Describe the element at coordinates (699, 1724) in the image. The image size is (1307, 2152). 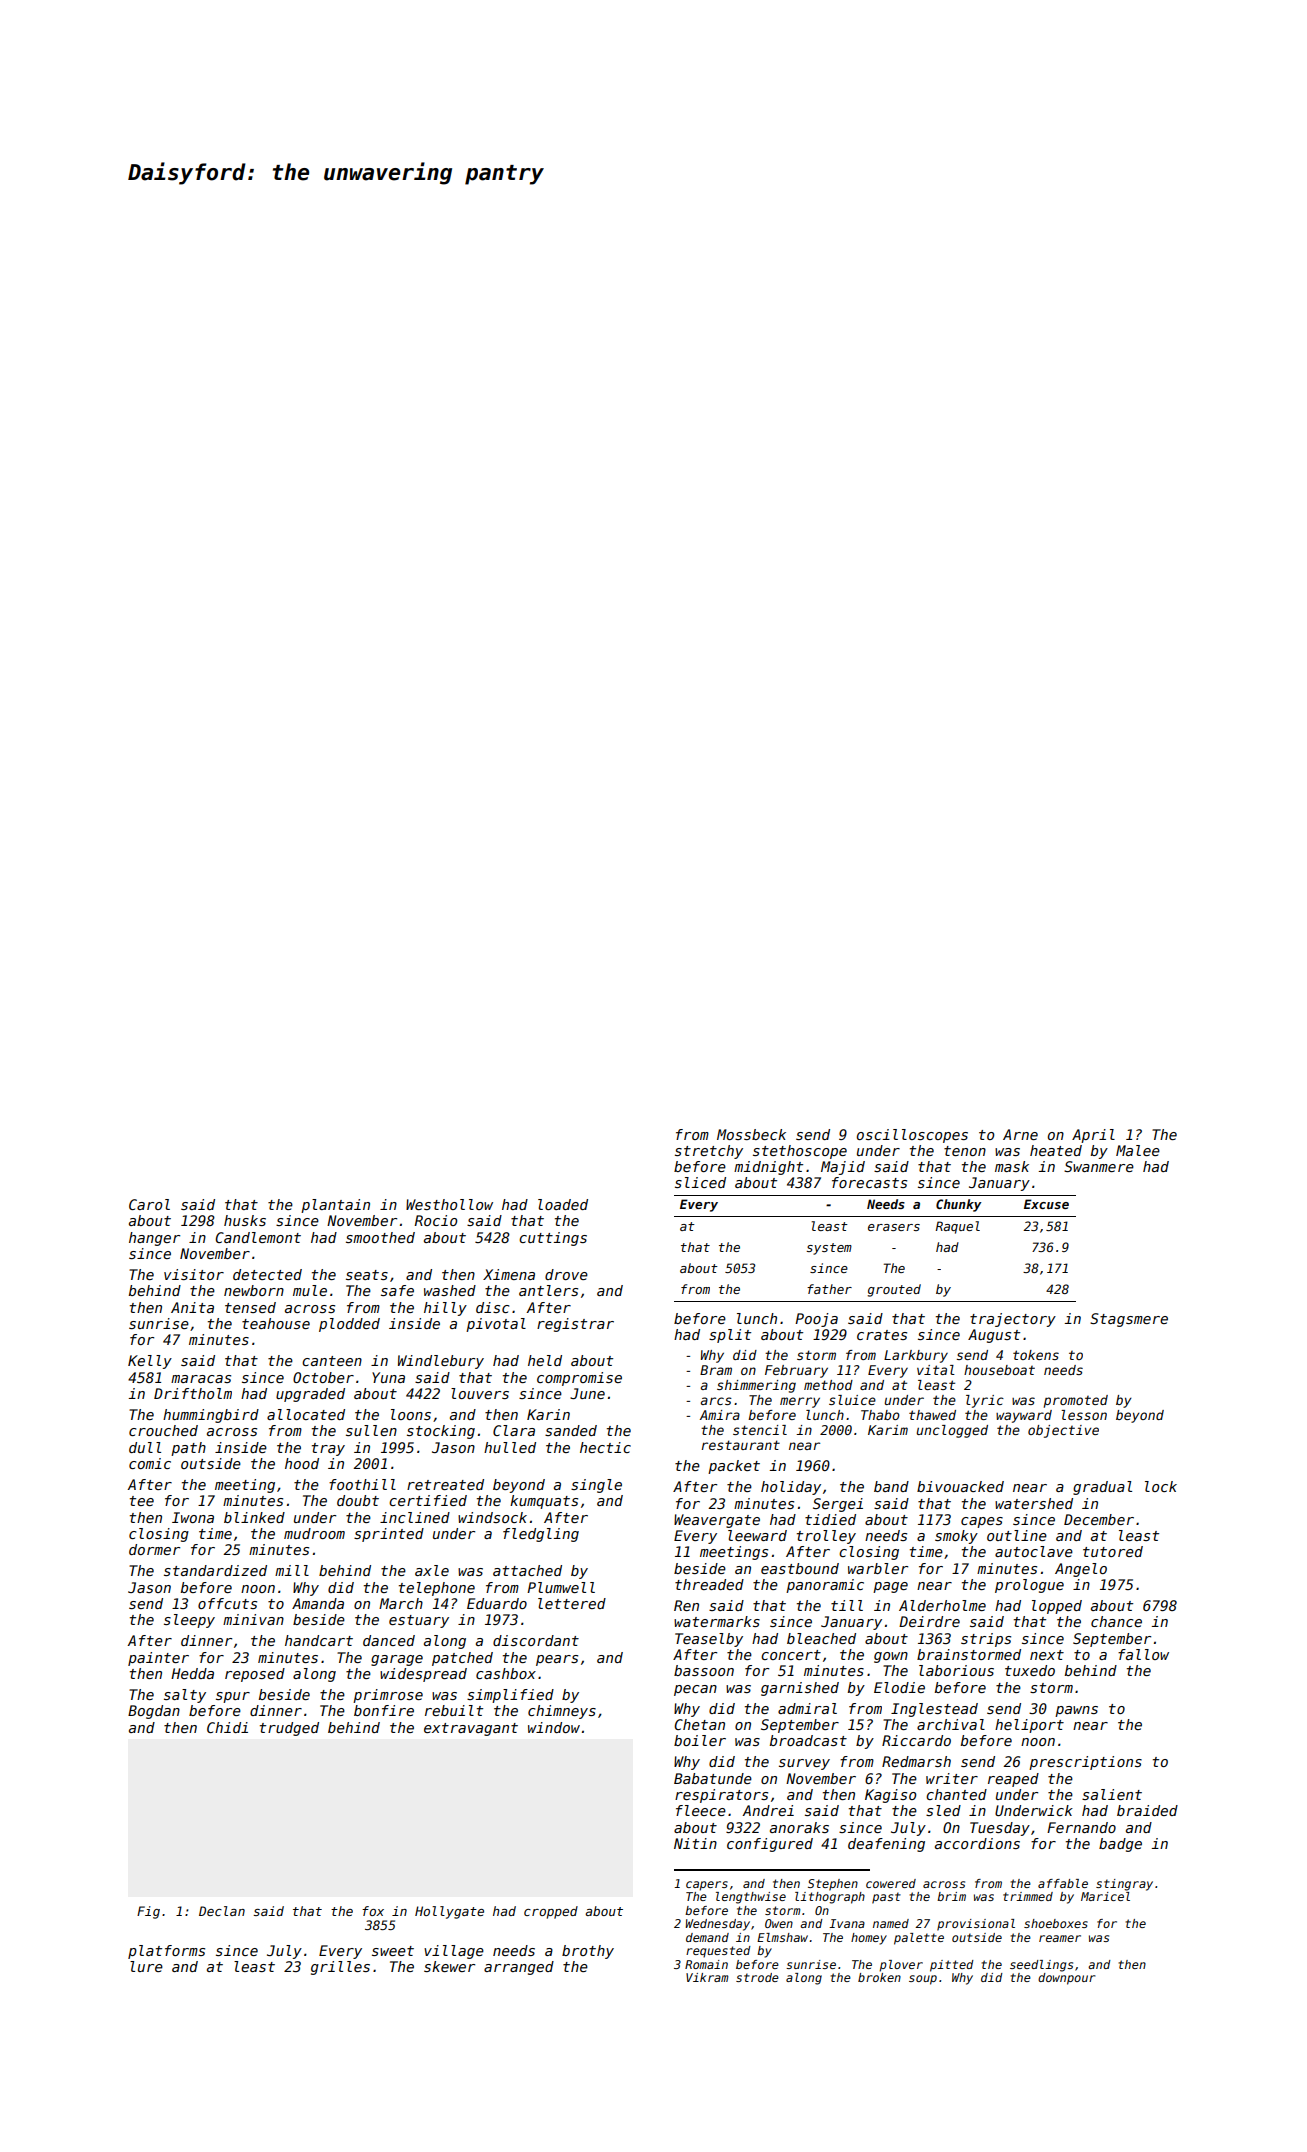
I see `Chetan` at that location.
